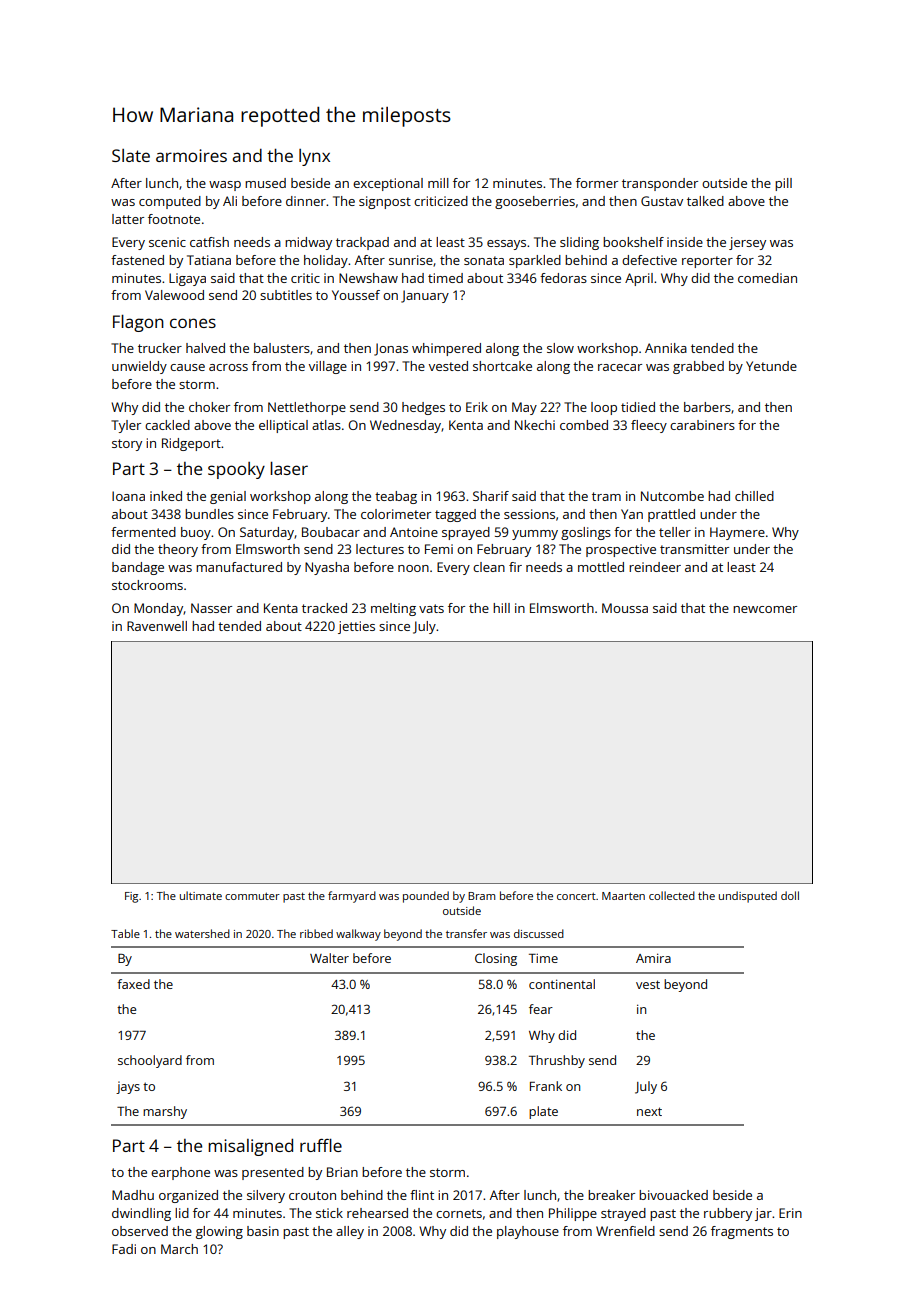 This screenshot has width=924, height=1308. What do you see at coordinates (358, 935) in the screenshot?
I see `walkway` at bounding box center [358, 935].
